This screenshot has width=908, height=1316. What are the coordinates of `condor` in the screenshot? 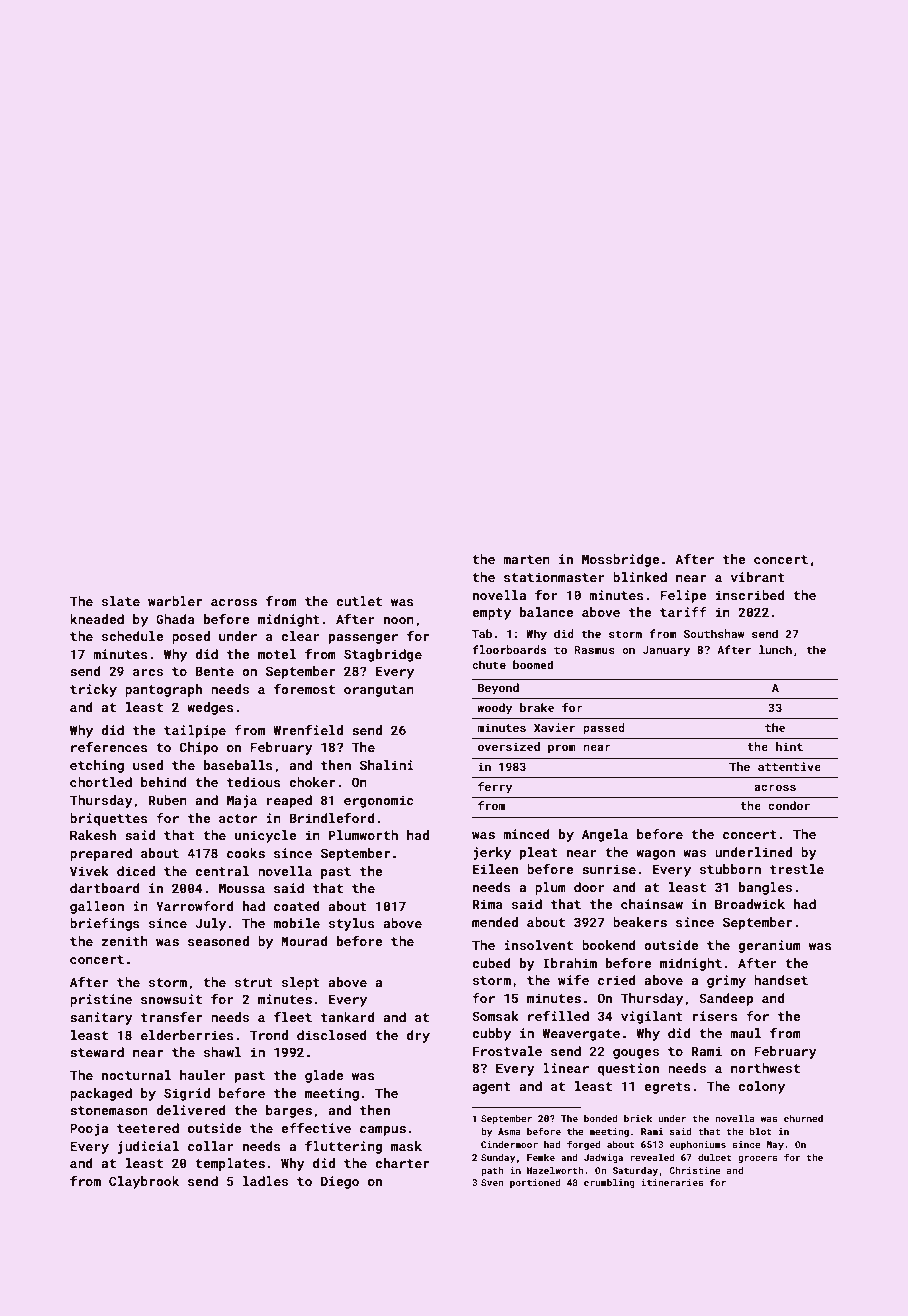 It's located at (789, 805).
